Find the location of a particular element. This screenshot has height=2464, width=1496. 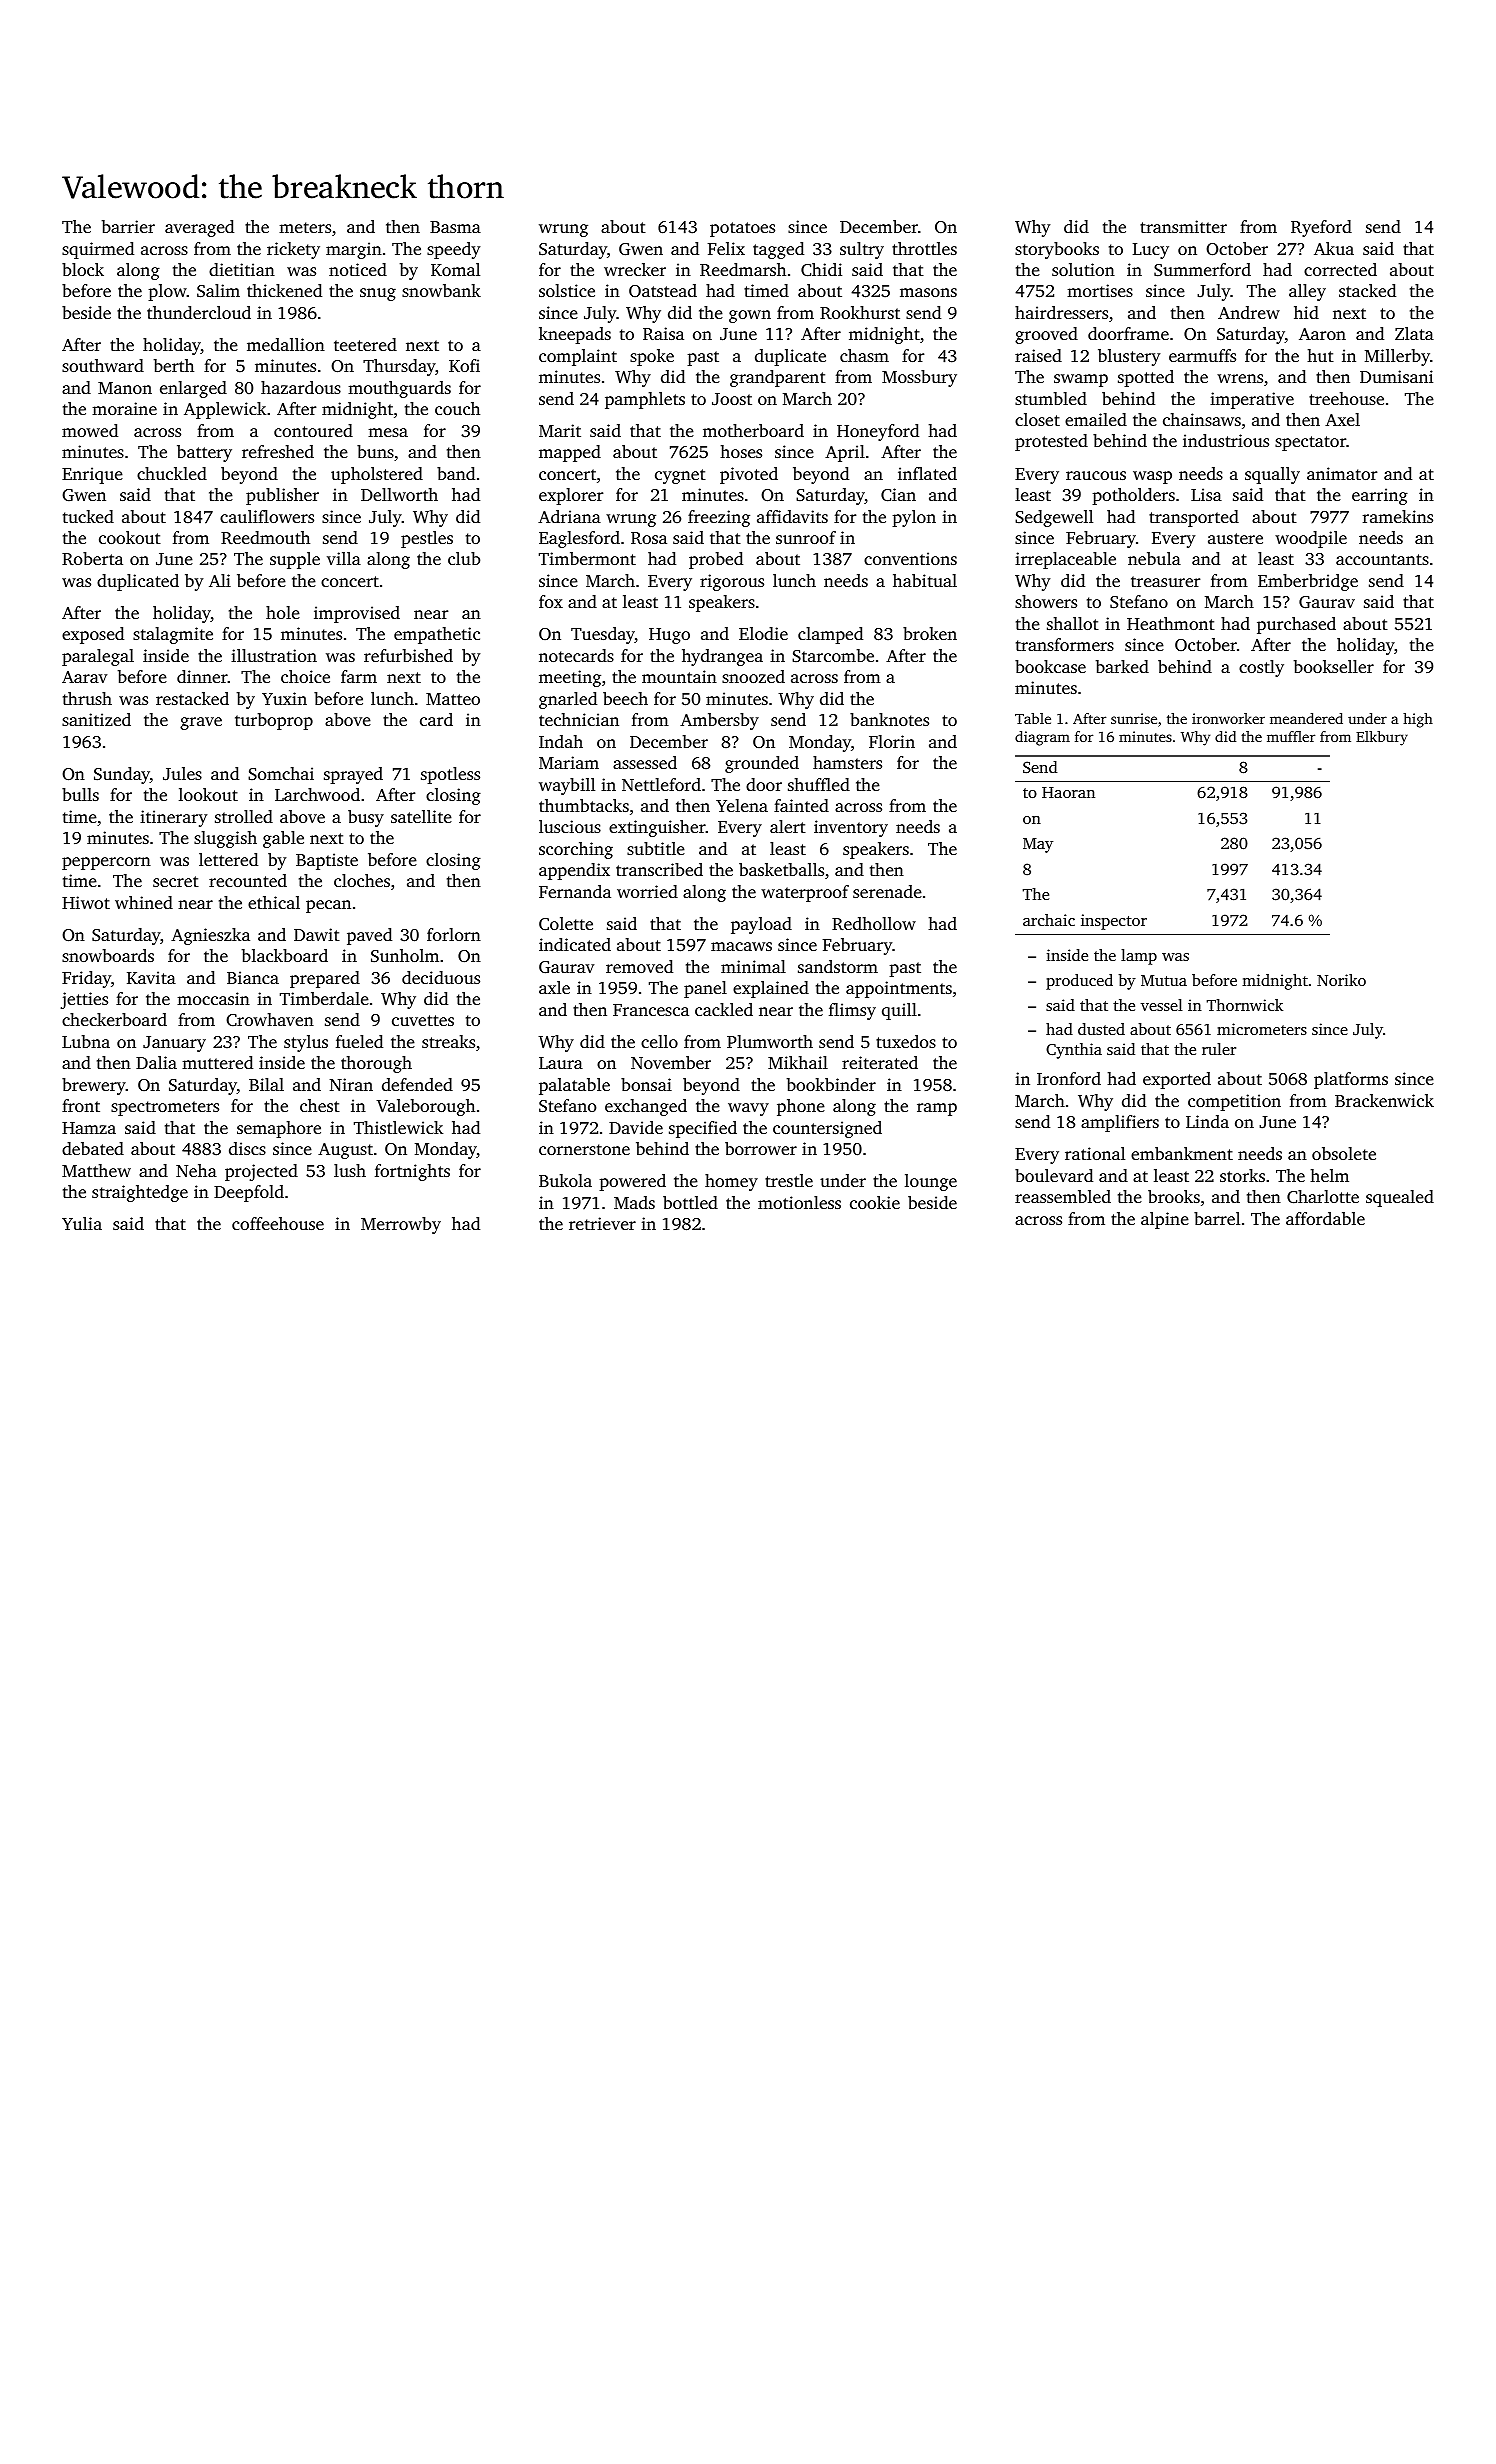

Marit is located at coordinates (560, 430).
